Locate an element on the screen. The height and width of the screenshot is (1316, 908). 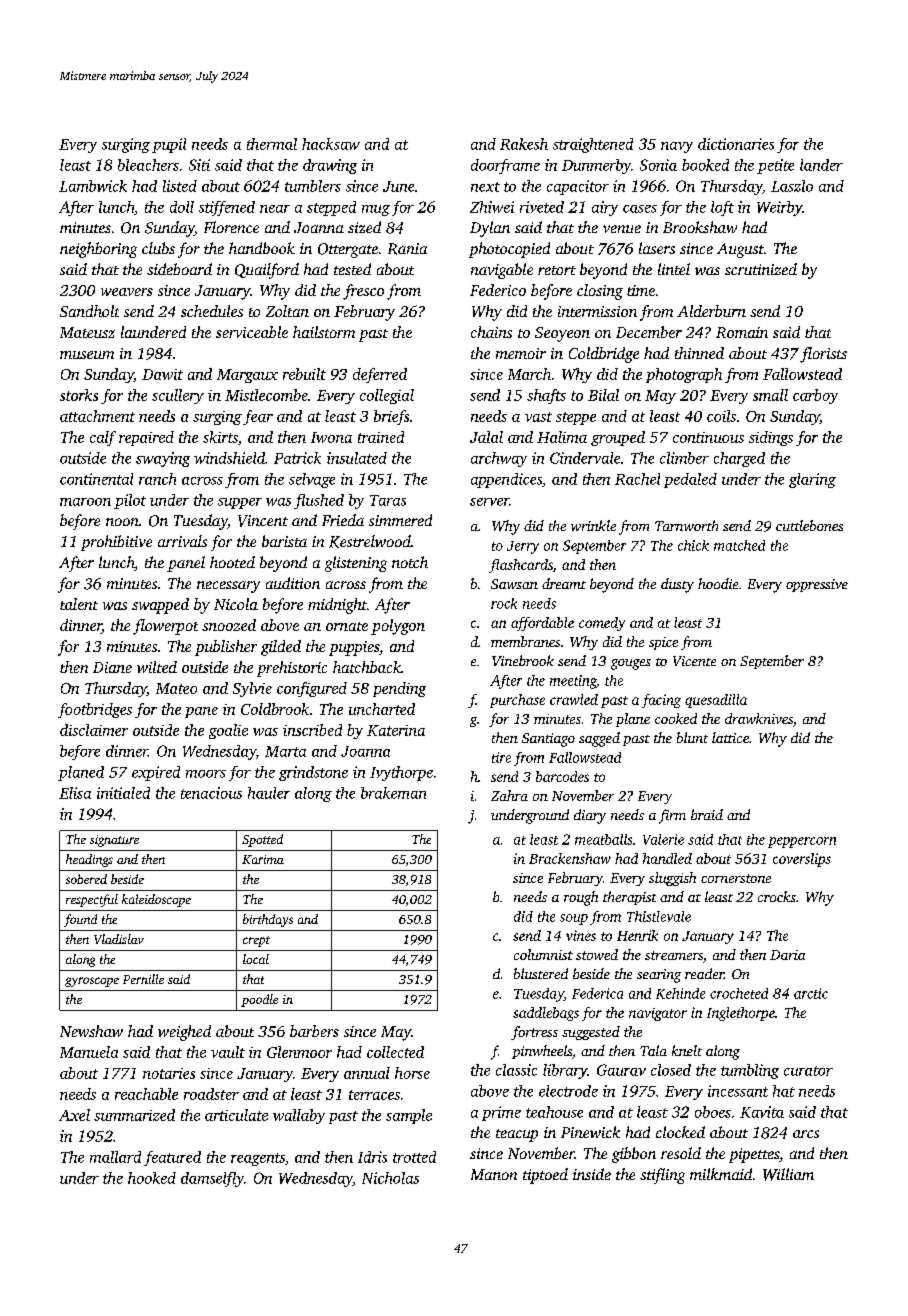
featured is located at coordinates (172, 1158).
